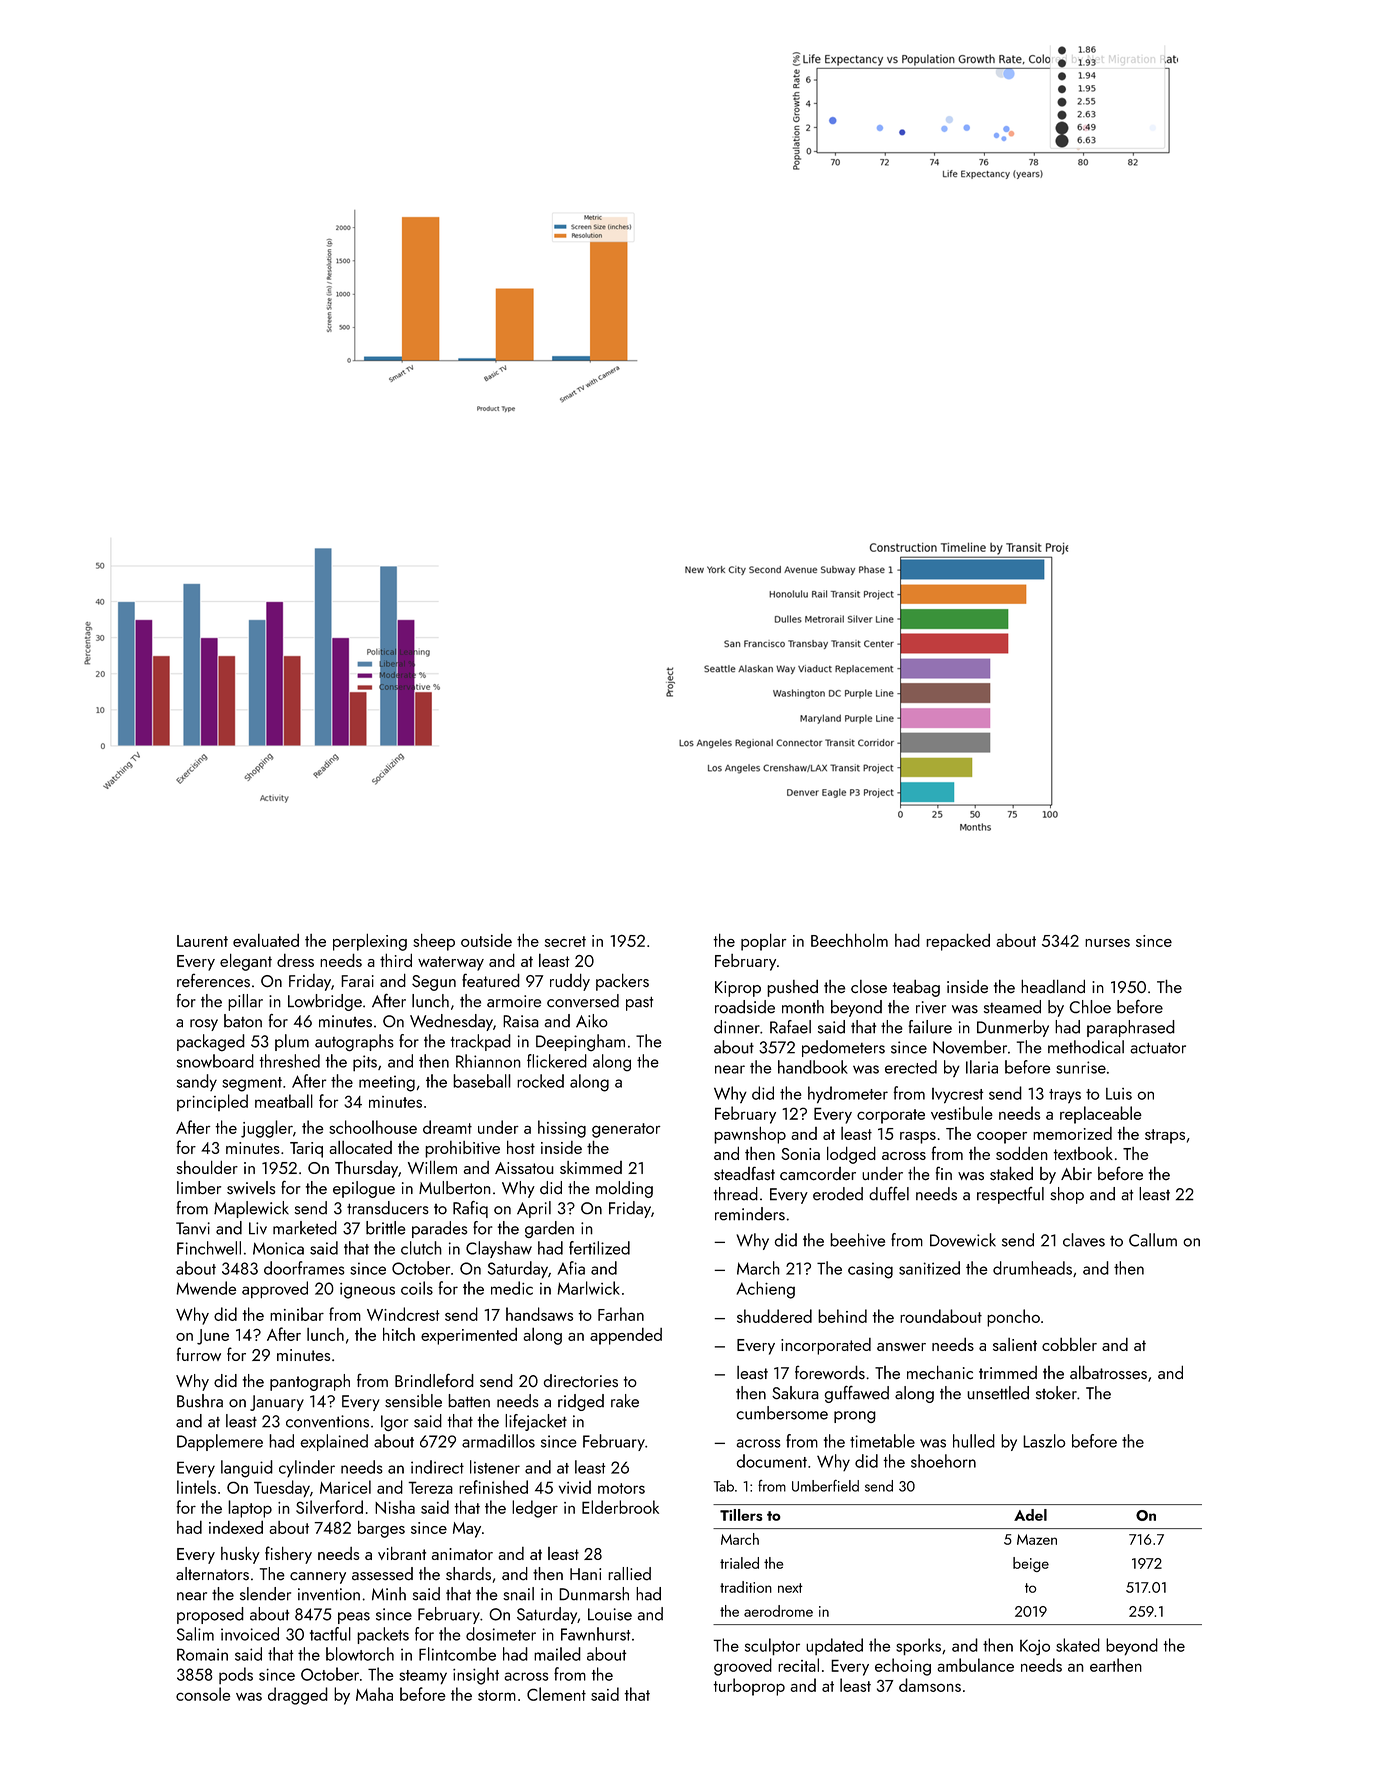  What do you see at coordinates (434, 983) in the screenshot?
I see `Segun` at bounding box center [434, 983].
